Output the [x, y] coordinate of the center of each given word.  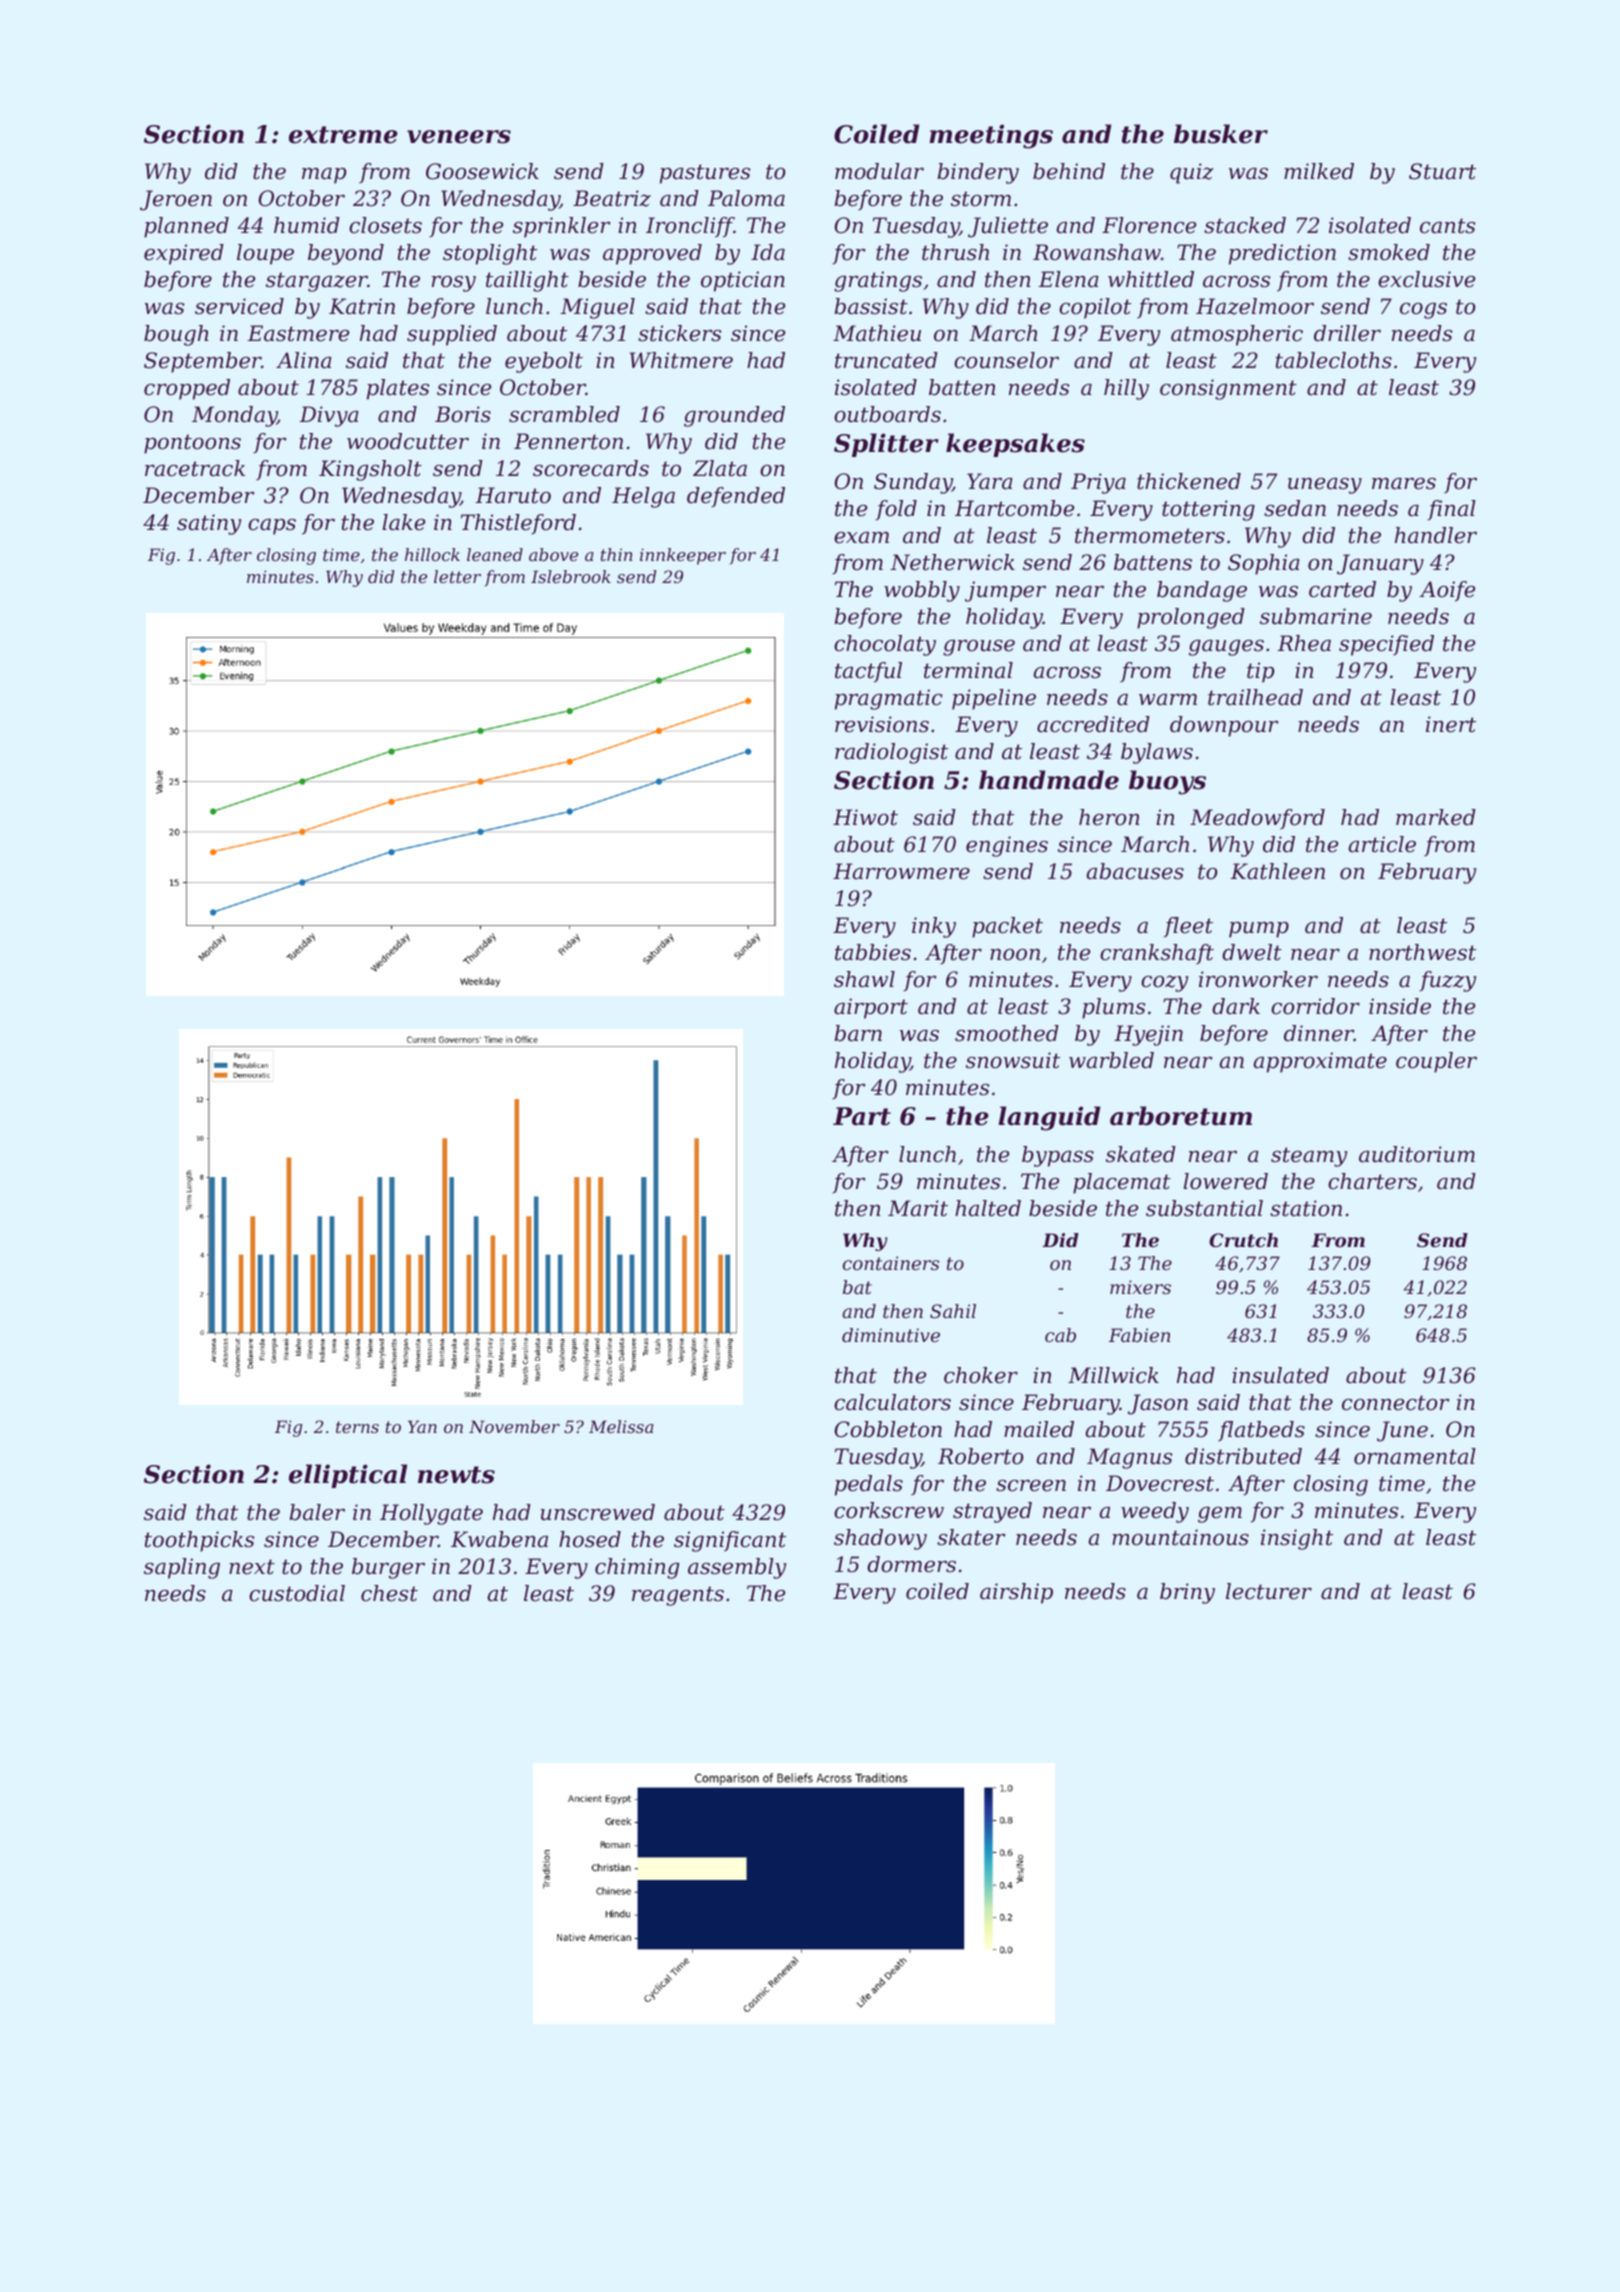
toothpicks [199, 1541]
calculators [892, 1402]
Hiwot [865, 817]
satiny [209, 524]
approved [652, 254]
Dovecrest [1160, 1483]
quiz [1192, 173]
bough [176, 335]
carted [1342, 589]
